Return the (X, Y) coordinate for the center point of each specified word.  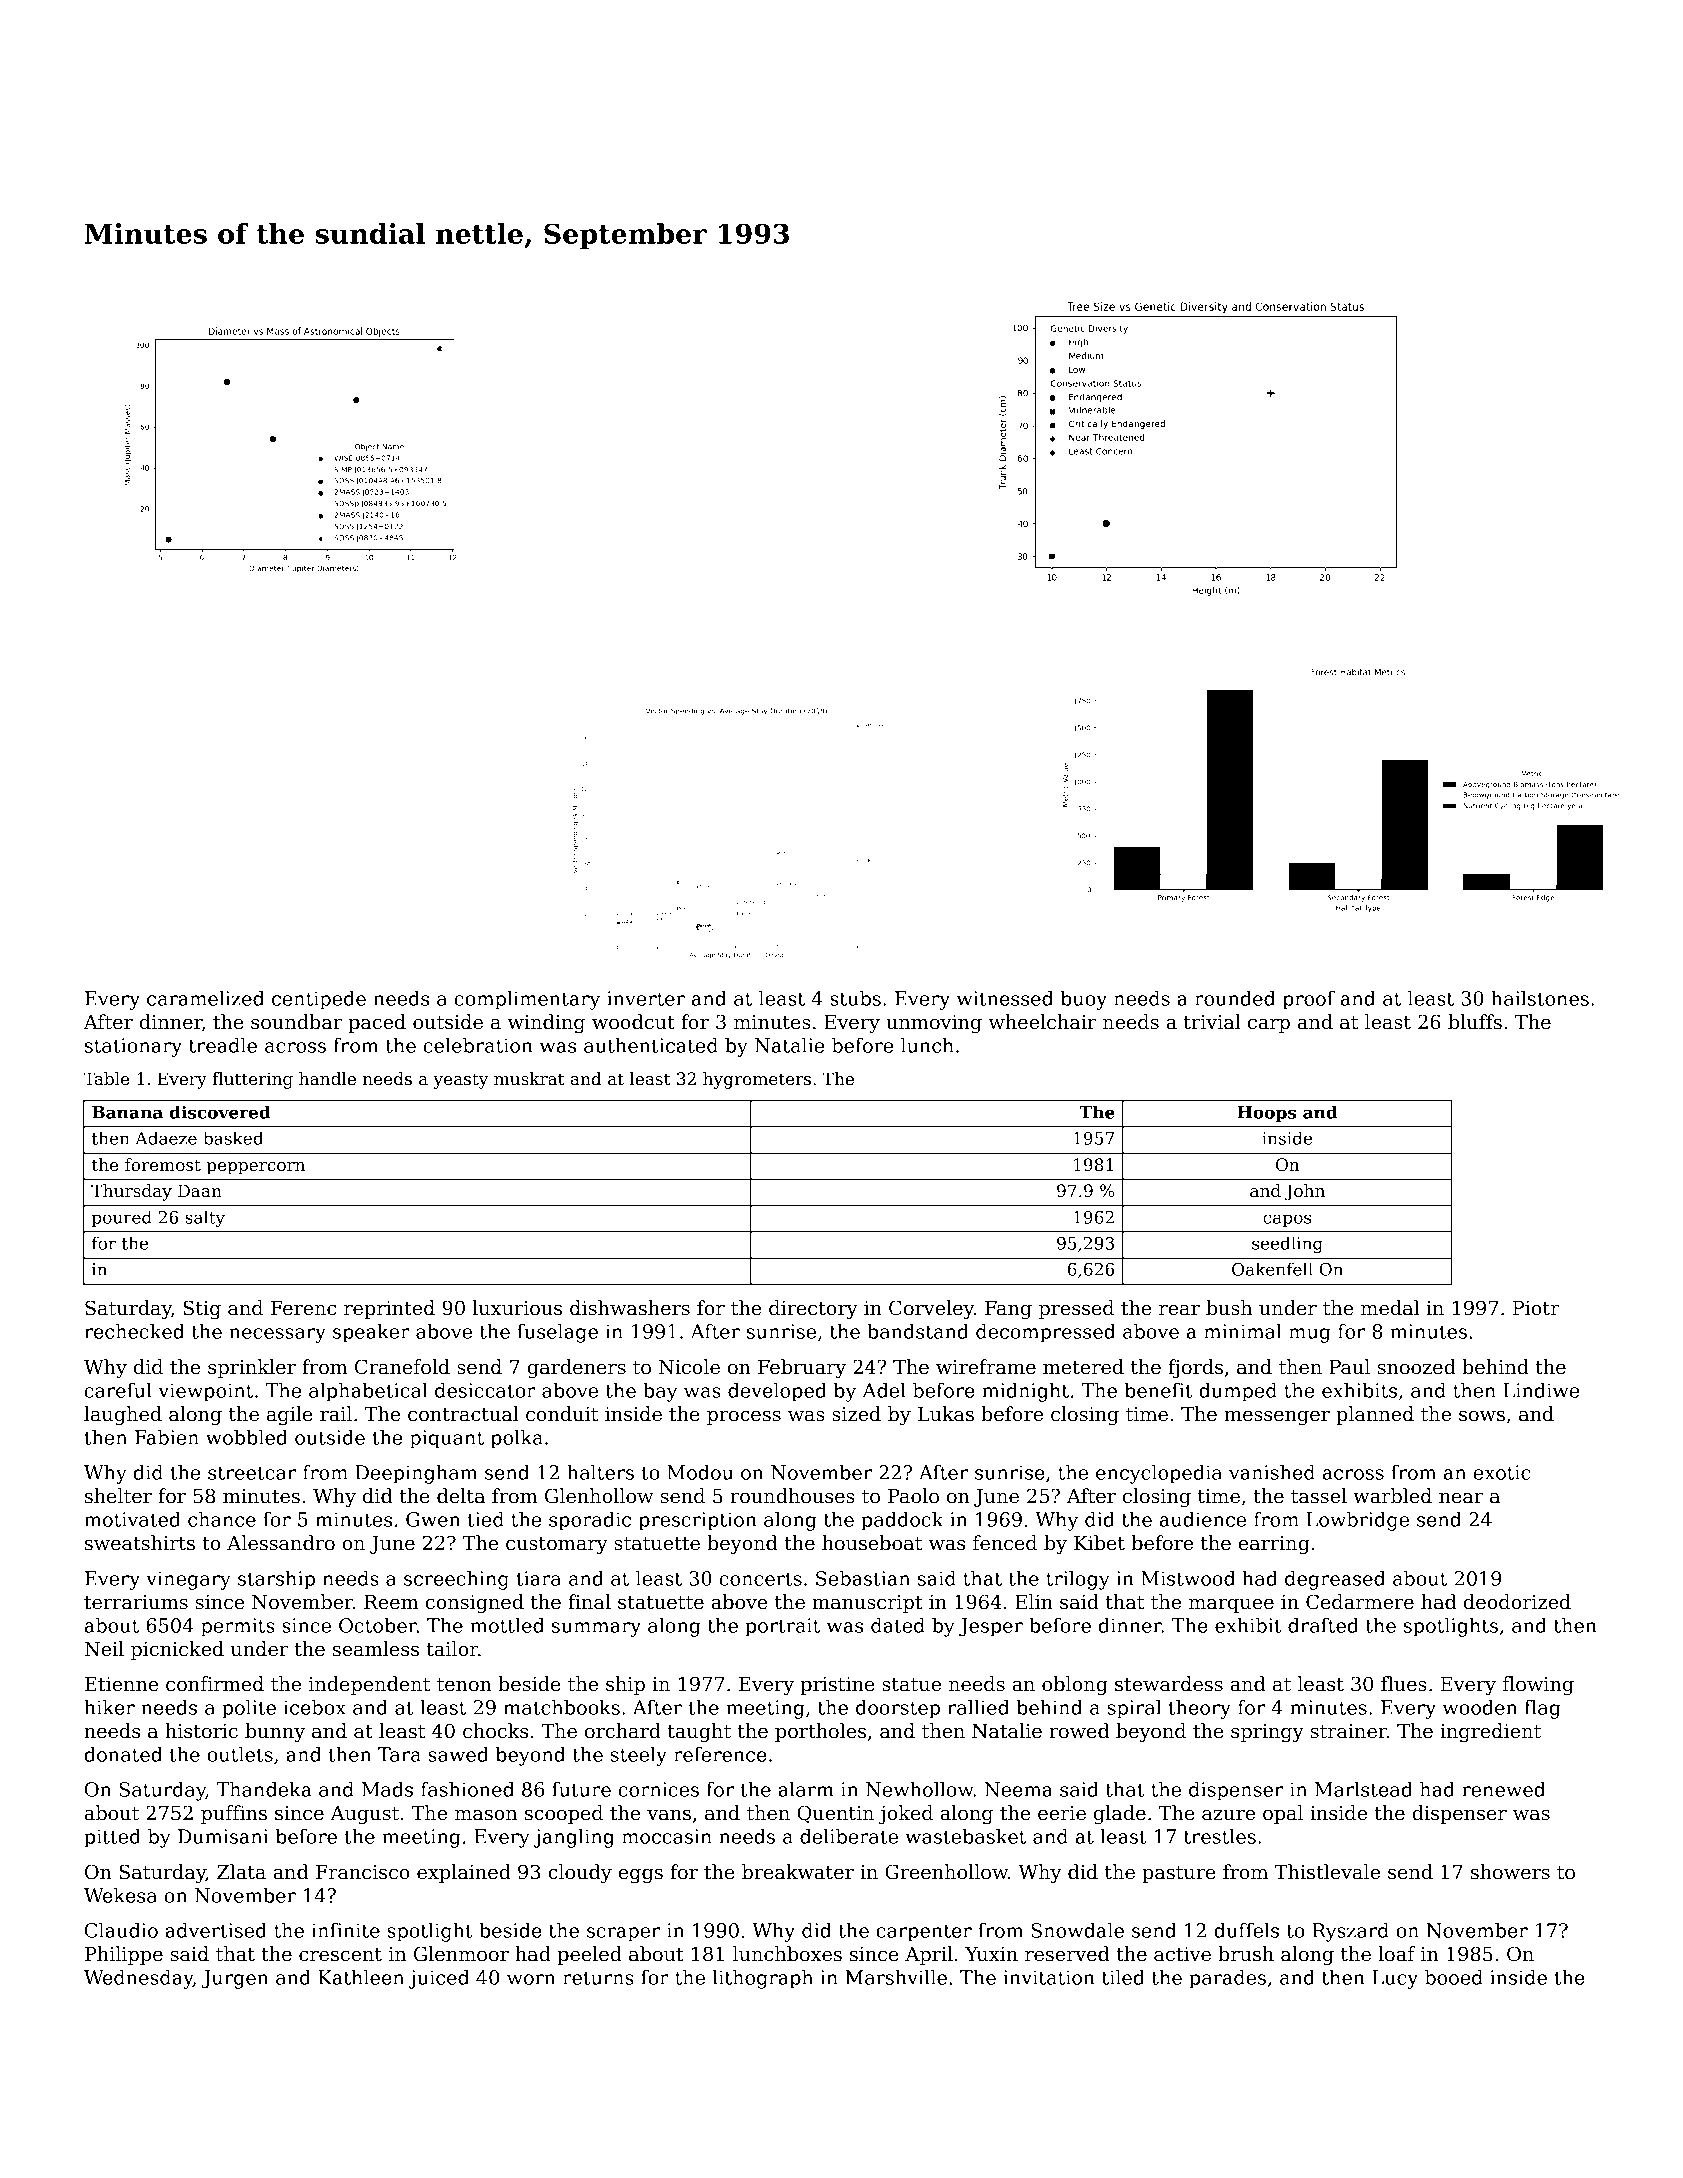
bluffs (1475, 1022)
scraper (623, 1934)
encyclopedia (1159, 1474)
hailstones (1540, 998)
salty (205, 1218)
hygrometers (757, 1080)
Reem (391, 1602)
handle (327, 1079)
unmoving (934, 1024)
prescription (698, 1521)
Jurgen (235, 1979)
